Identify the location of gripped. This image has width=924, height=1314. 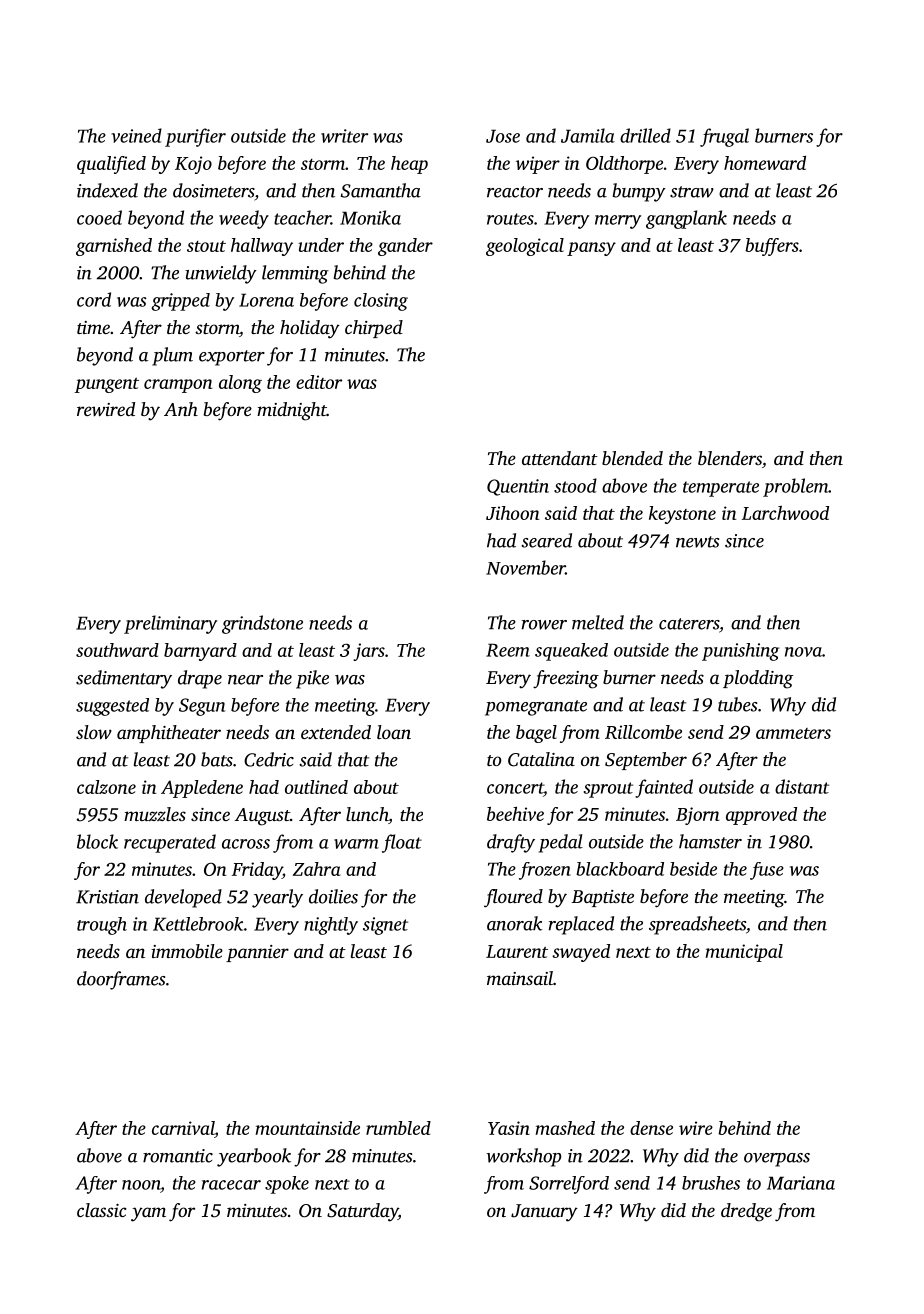
(180, 302).
